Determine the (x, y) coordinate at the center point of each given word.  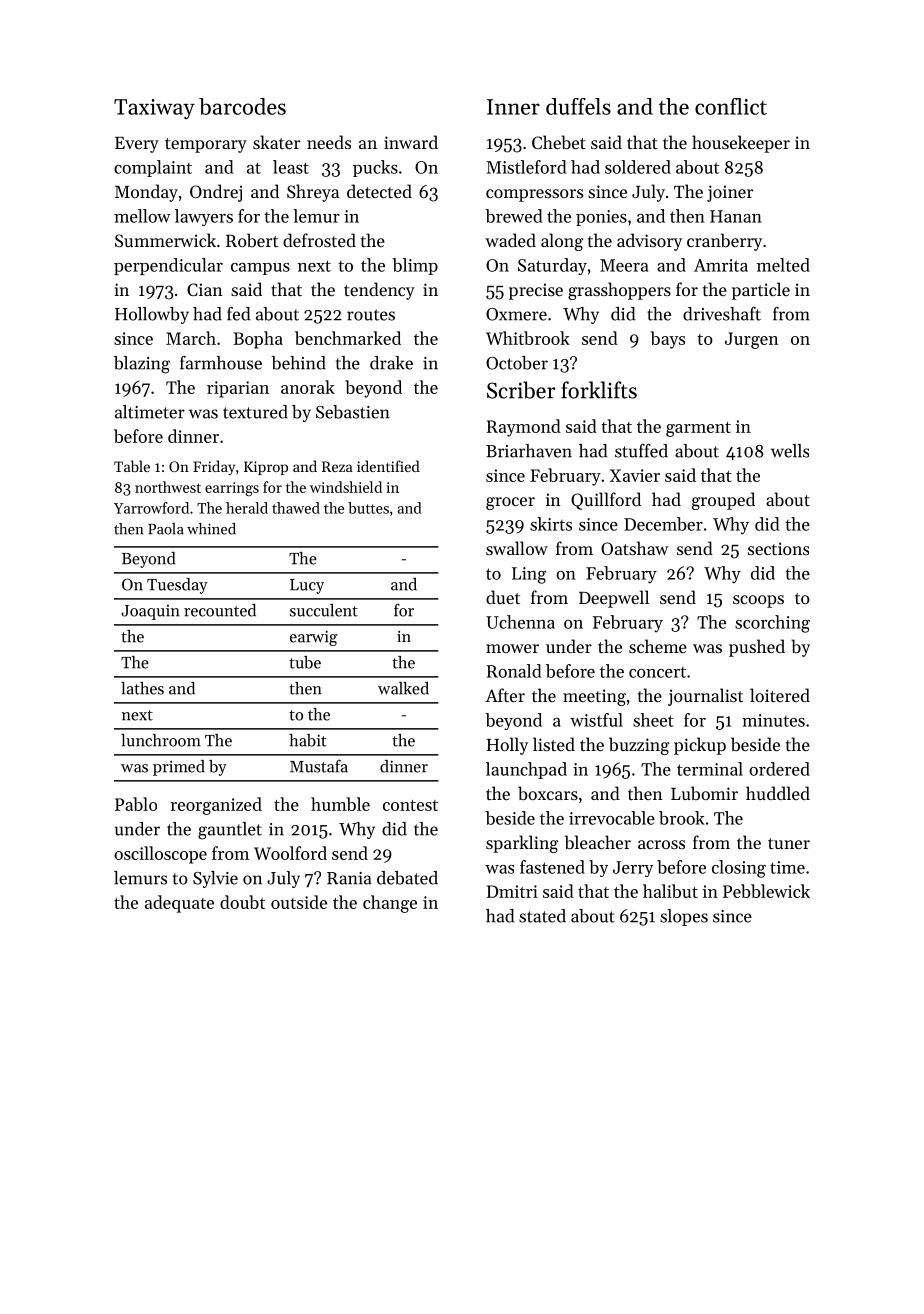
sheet (653, 720)
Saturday (552, 266)
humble (340, 804)
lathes (142, 688)
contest (410, 805)
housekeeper (741, 144)
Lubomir (704, 793)
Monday (146, 193)
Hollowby (152, 315)
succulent (324, 610)
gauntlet (230, 831)
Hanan (736, 216)
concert (657, 672)
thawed (296, 508)
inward (411, 142)
